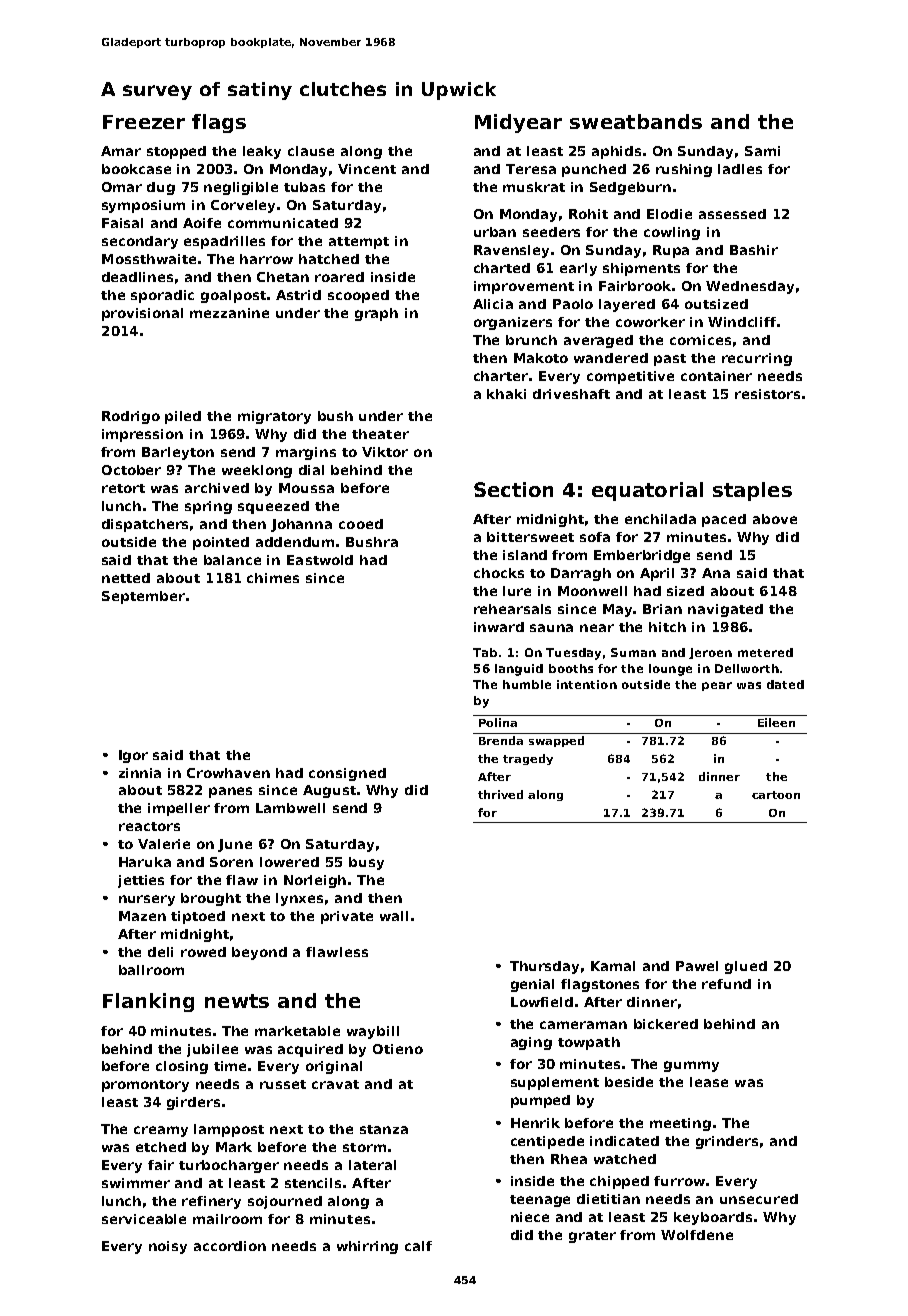  I want to click on theater, so click(380, 434).
